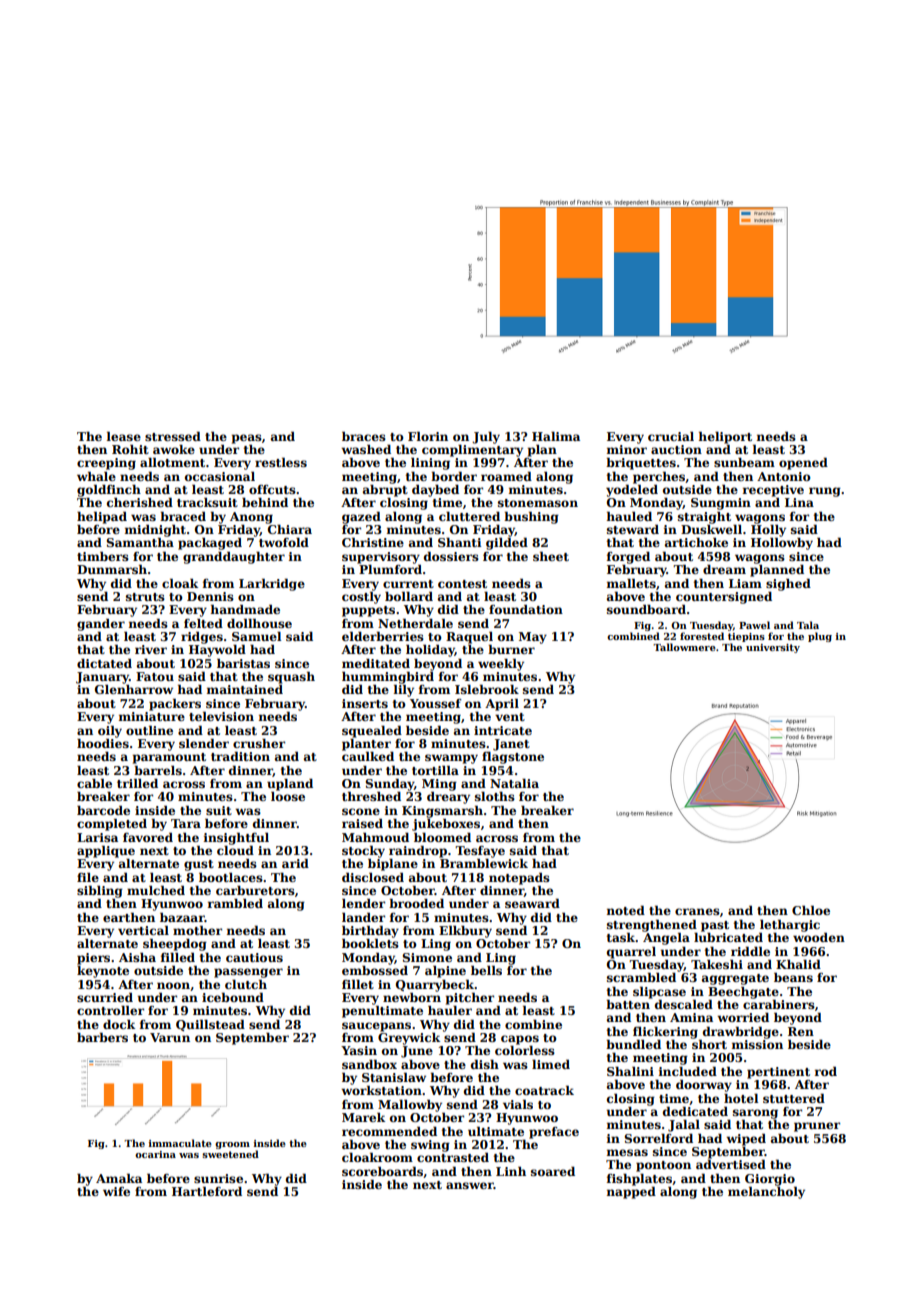 Image resolution: width=924 pixels, height=1308 pixels. I want to click on occasional, so click(220, 476).
